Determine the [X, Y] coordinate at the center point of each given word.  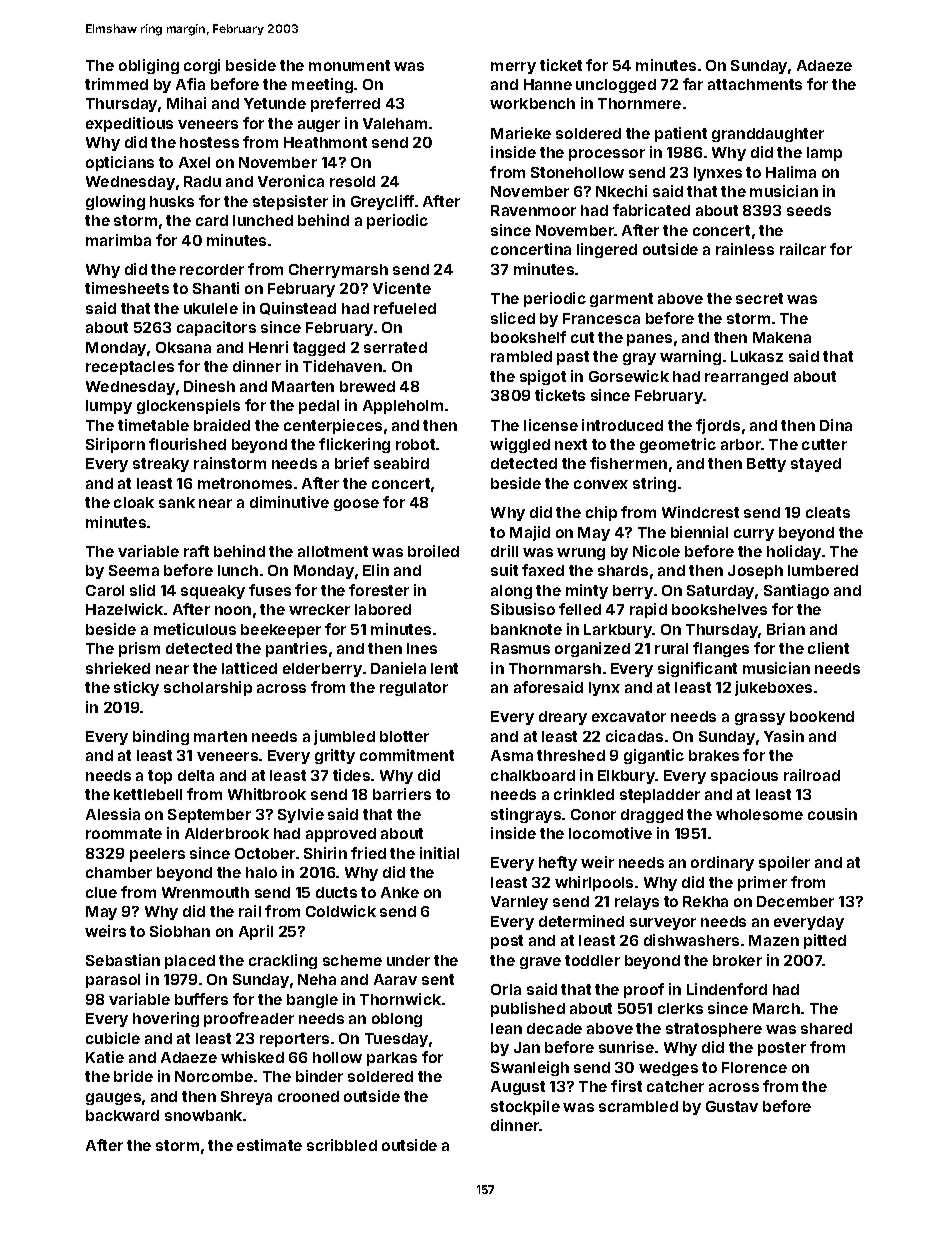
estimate [269, 1145]
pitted [825, 941]
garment [621, 300]
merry [513, 68]
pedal [319, 407]
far [693, 84]
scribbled [342, 1145]
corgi [202, 66]
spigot [543, 377]
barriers [402, 794]
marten [220, 736]
